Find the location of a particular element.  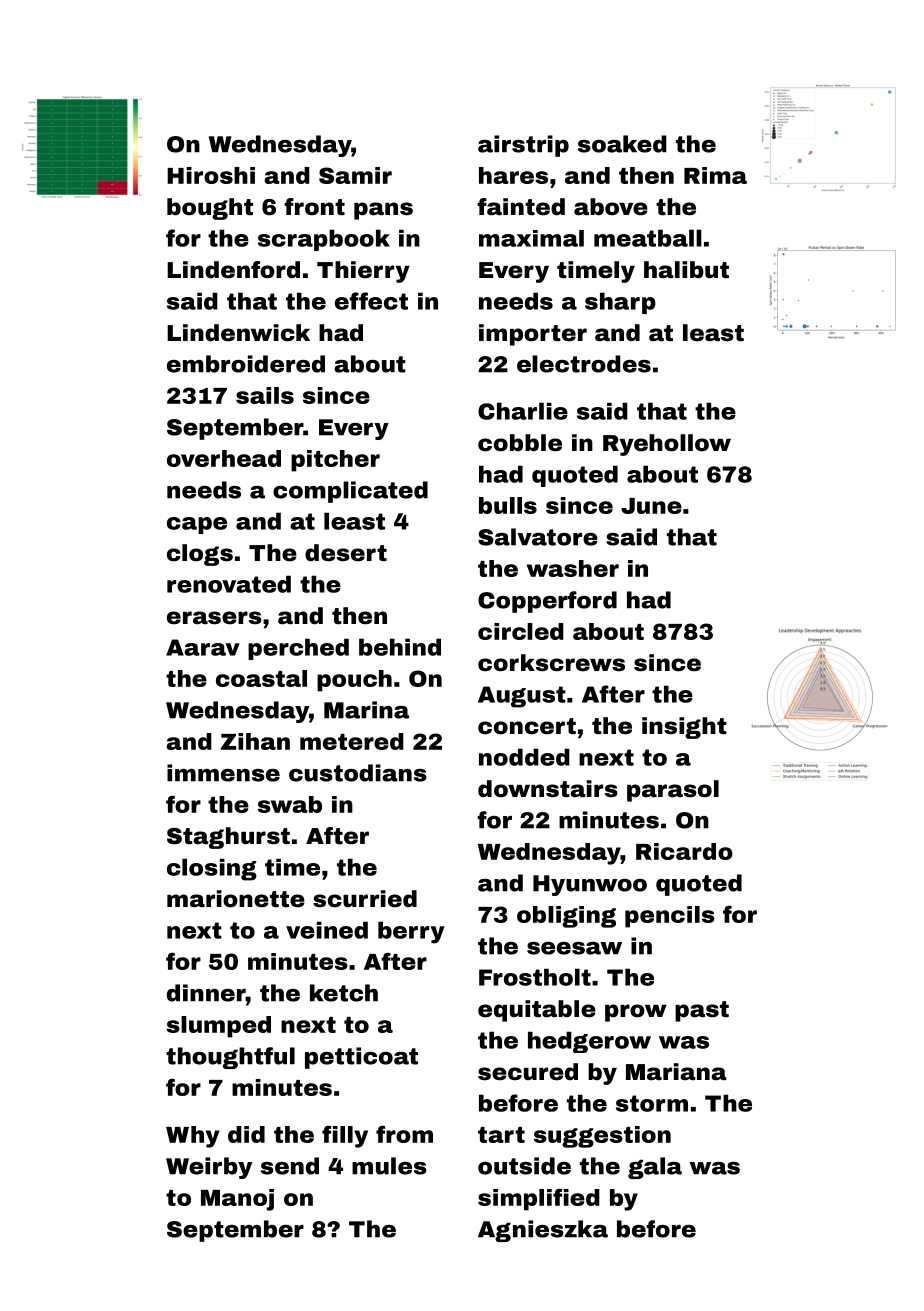

complicated is located at coordinates (350, 492).
